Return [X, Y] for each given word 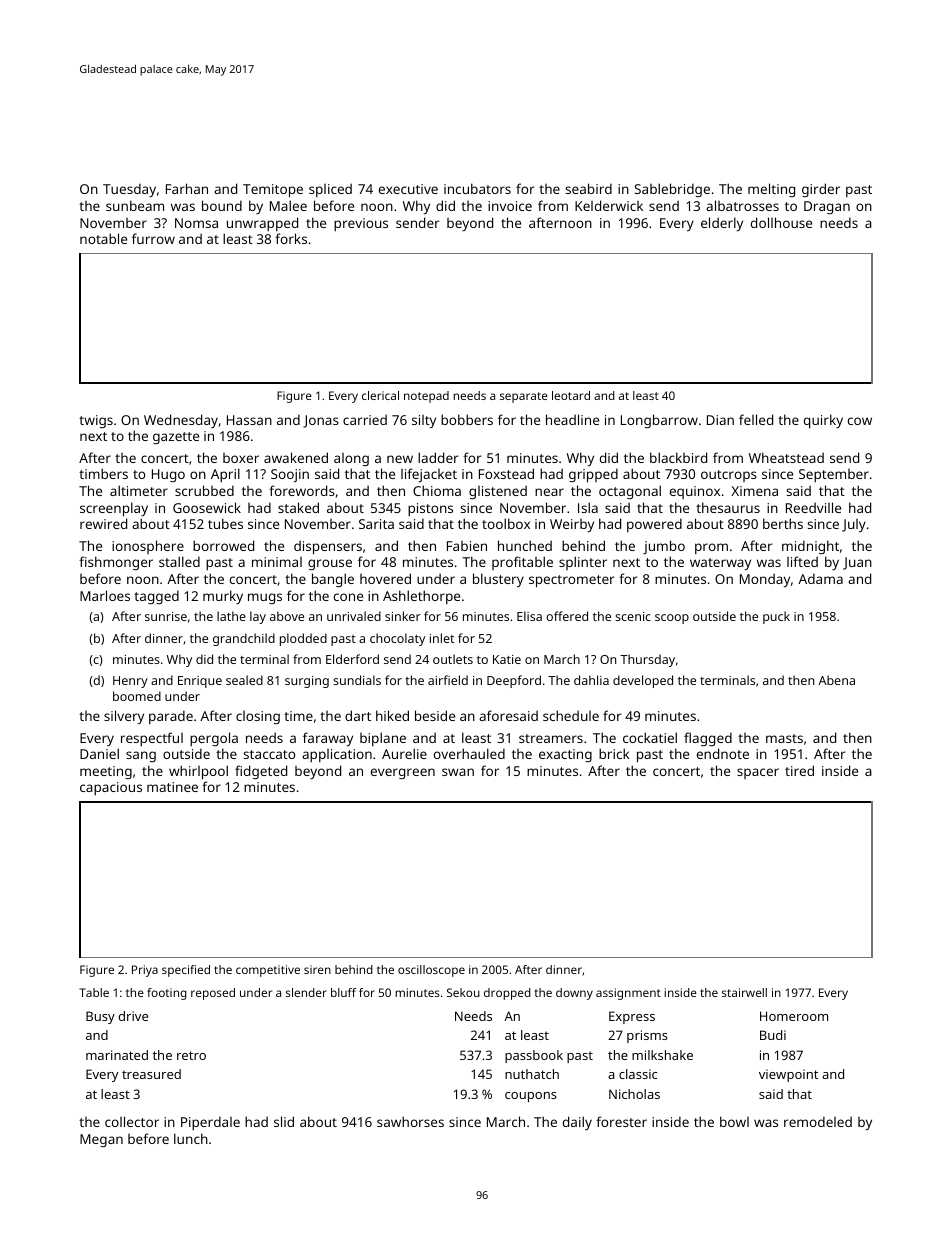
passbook [534, 1056]
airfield [448, 680]
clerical [380, 395]
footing [167, 994]
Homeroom [794, 1016]
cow [860, 421]
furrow [153, 238]
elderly [722, 224]
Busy [100, 1017]
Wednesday [181, 421]
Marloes [105, 595]
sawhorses [410, 1121]
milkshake [662, 1055]
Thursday [647, 660]
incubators [477, 188]
